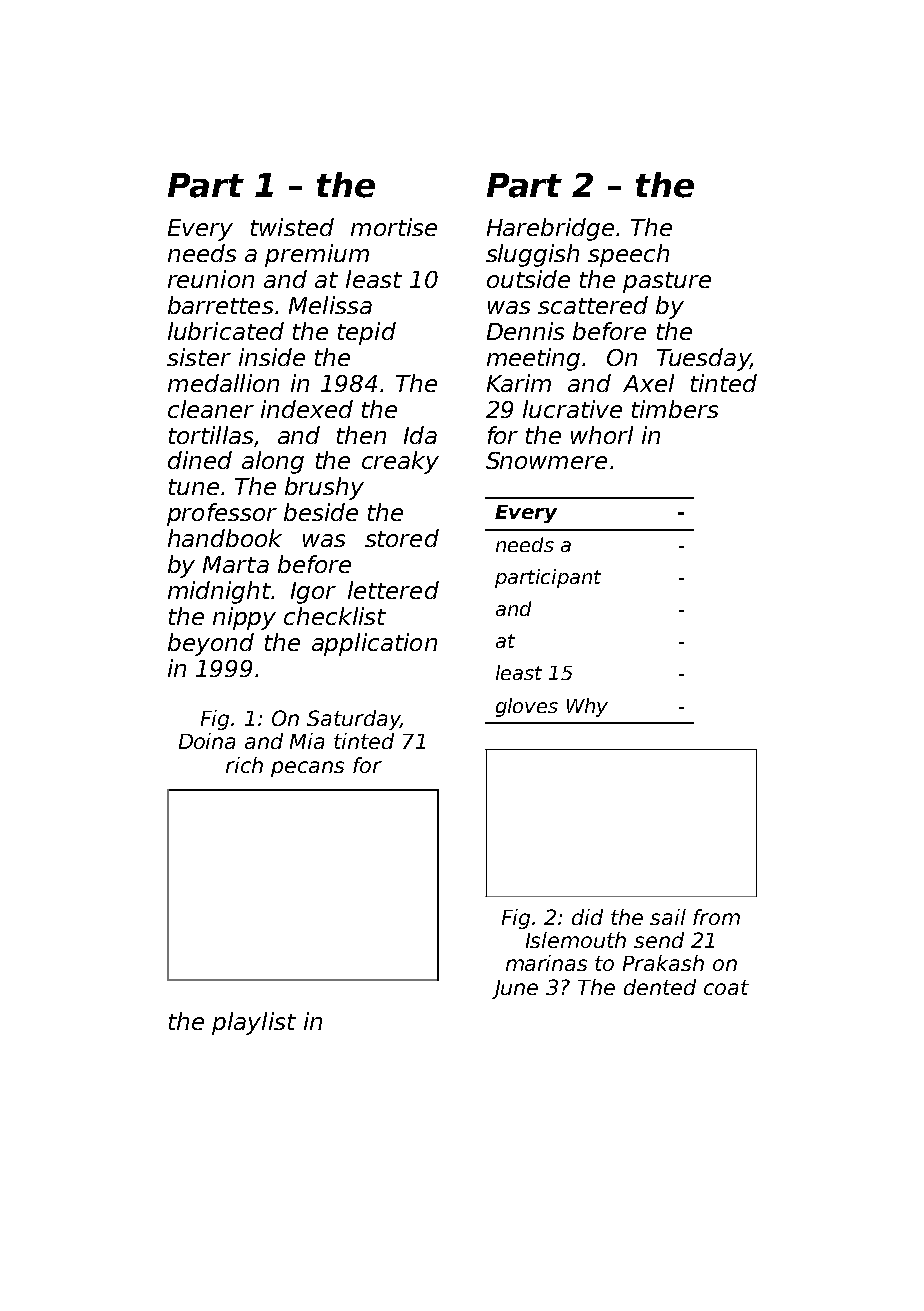 The image size is (924, 1311). I want to click on gloves, so click(527, 707).
